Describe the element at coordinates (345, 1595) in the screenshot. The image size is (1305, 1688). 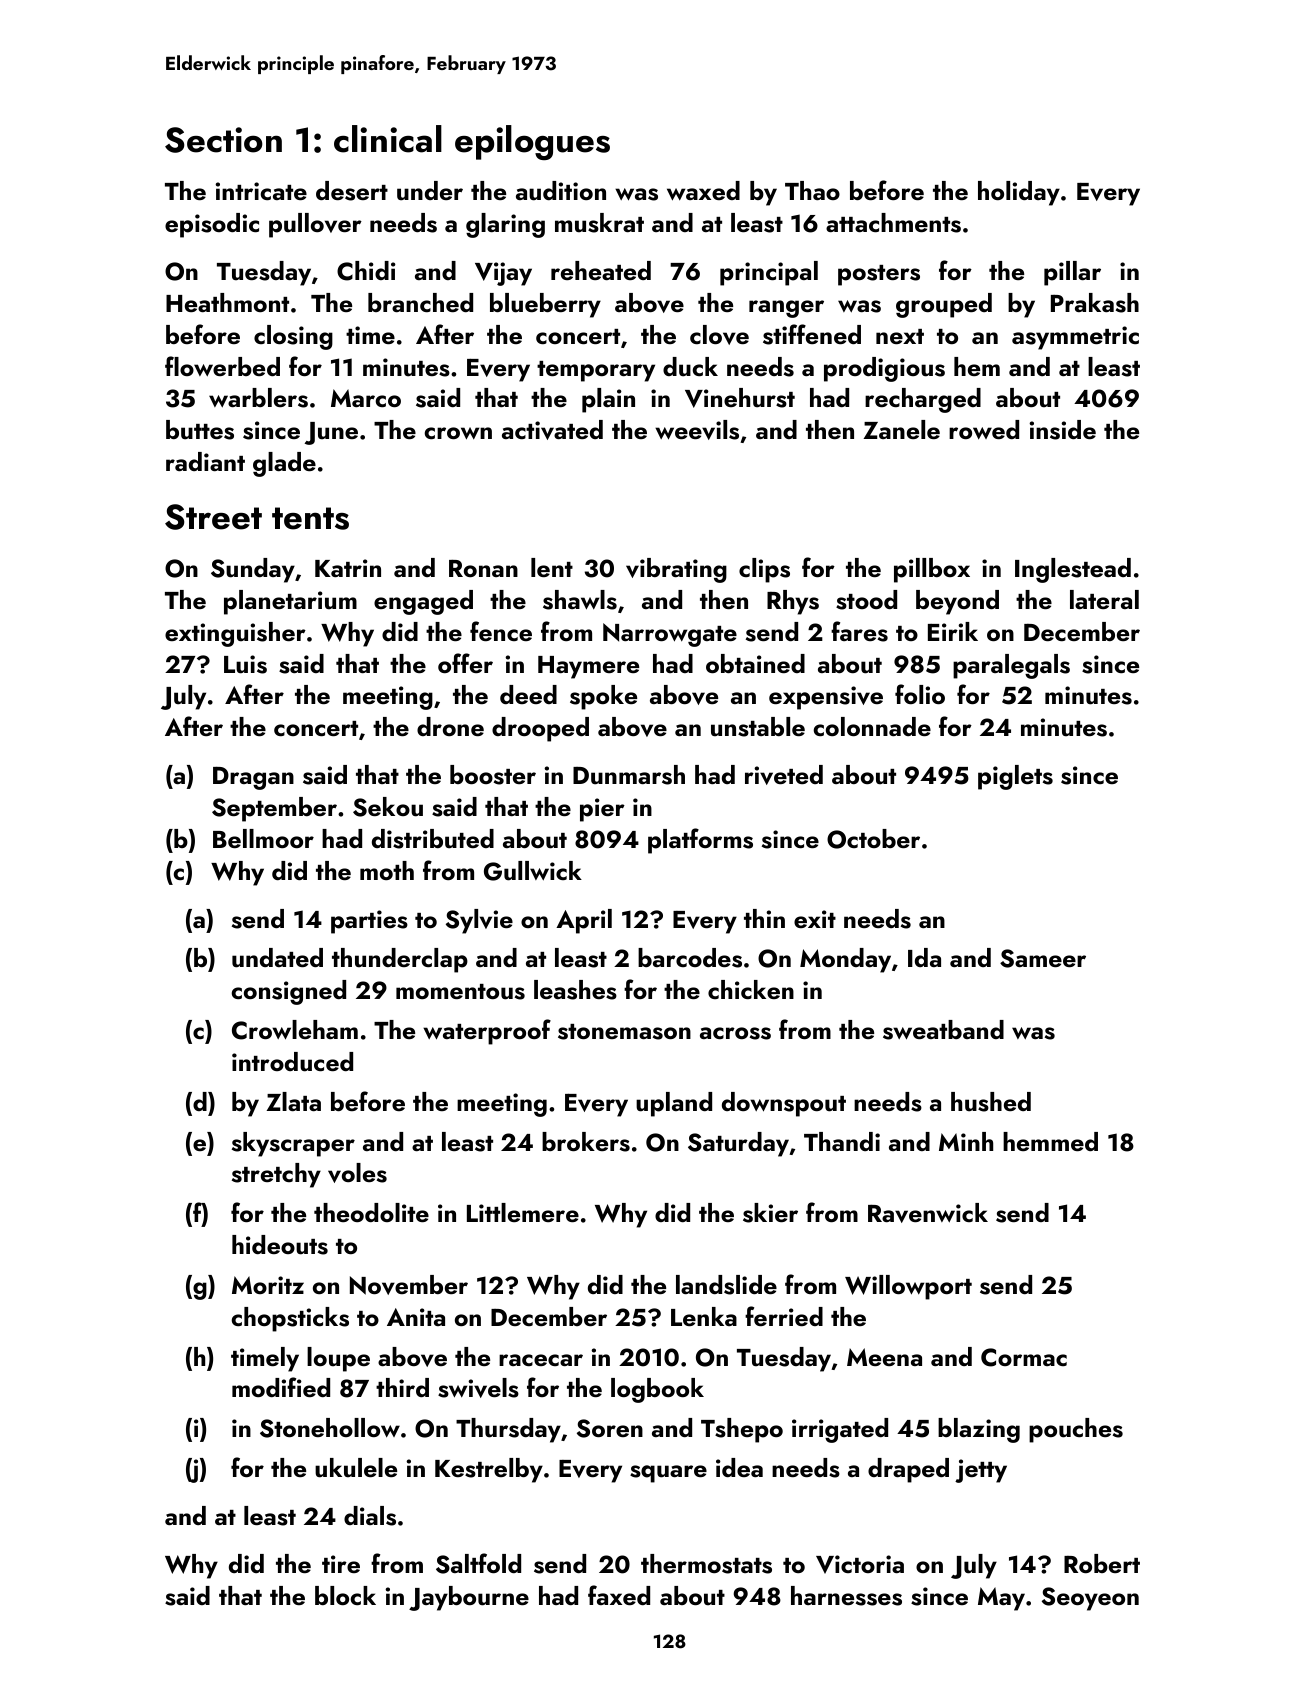
I see `block` at that location.
